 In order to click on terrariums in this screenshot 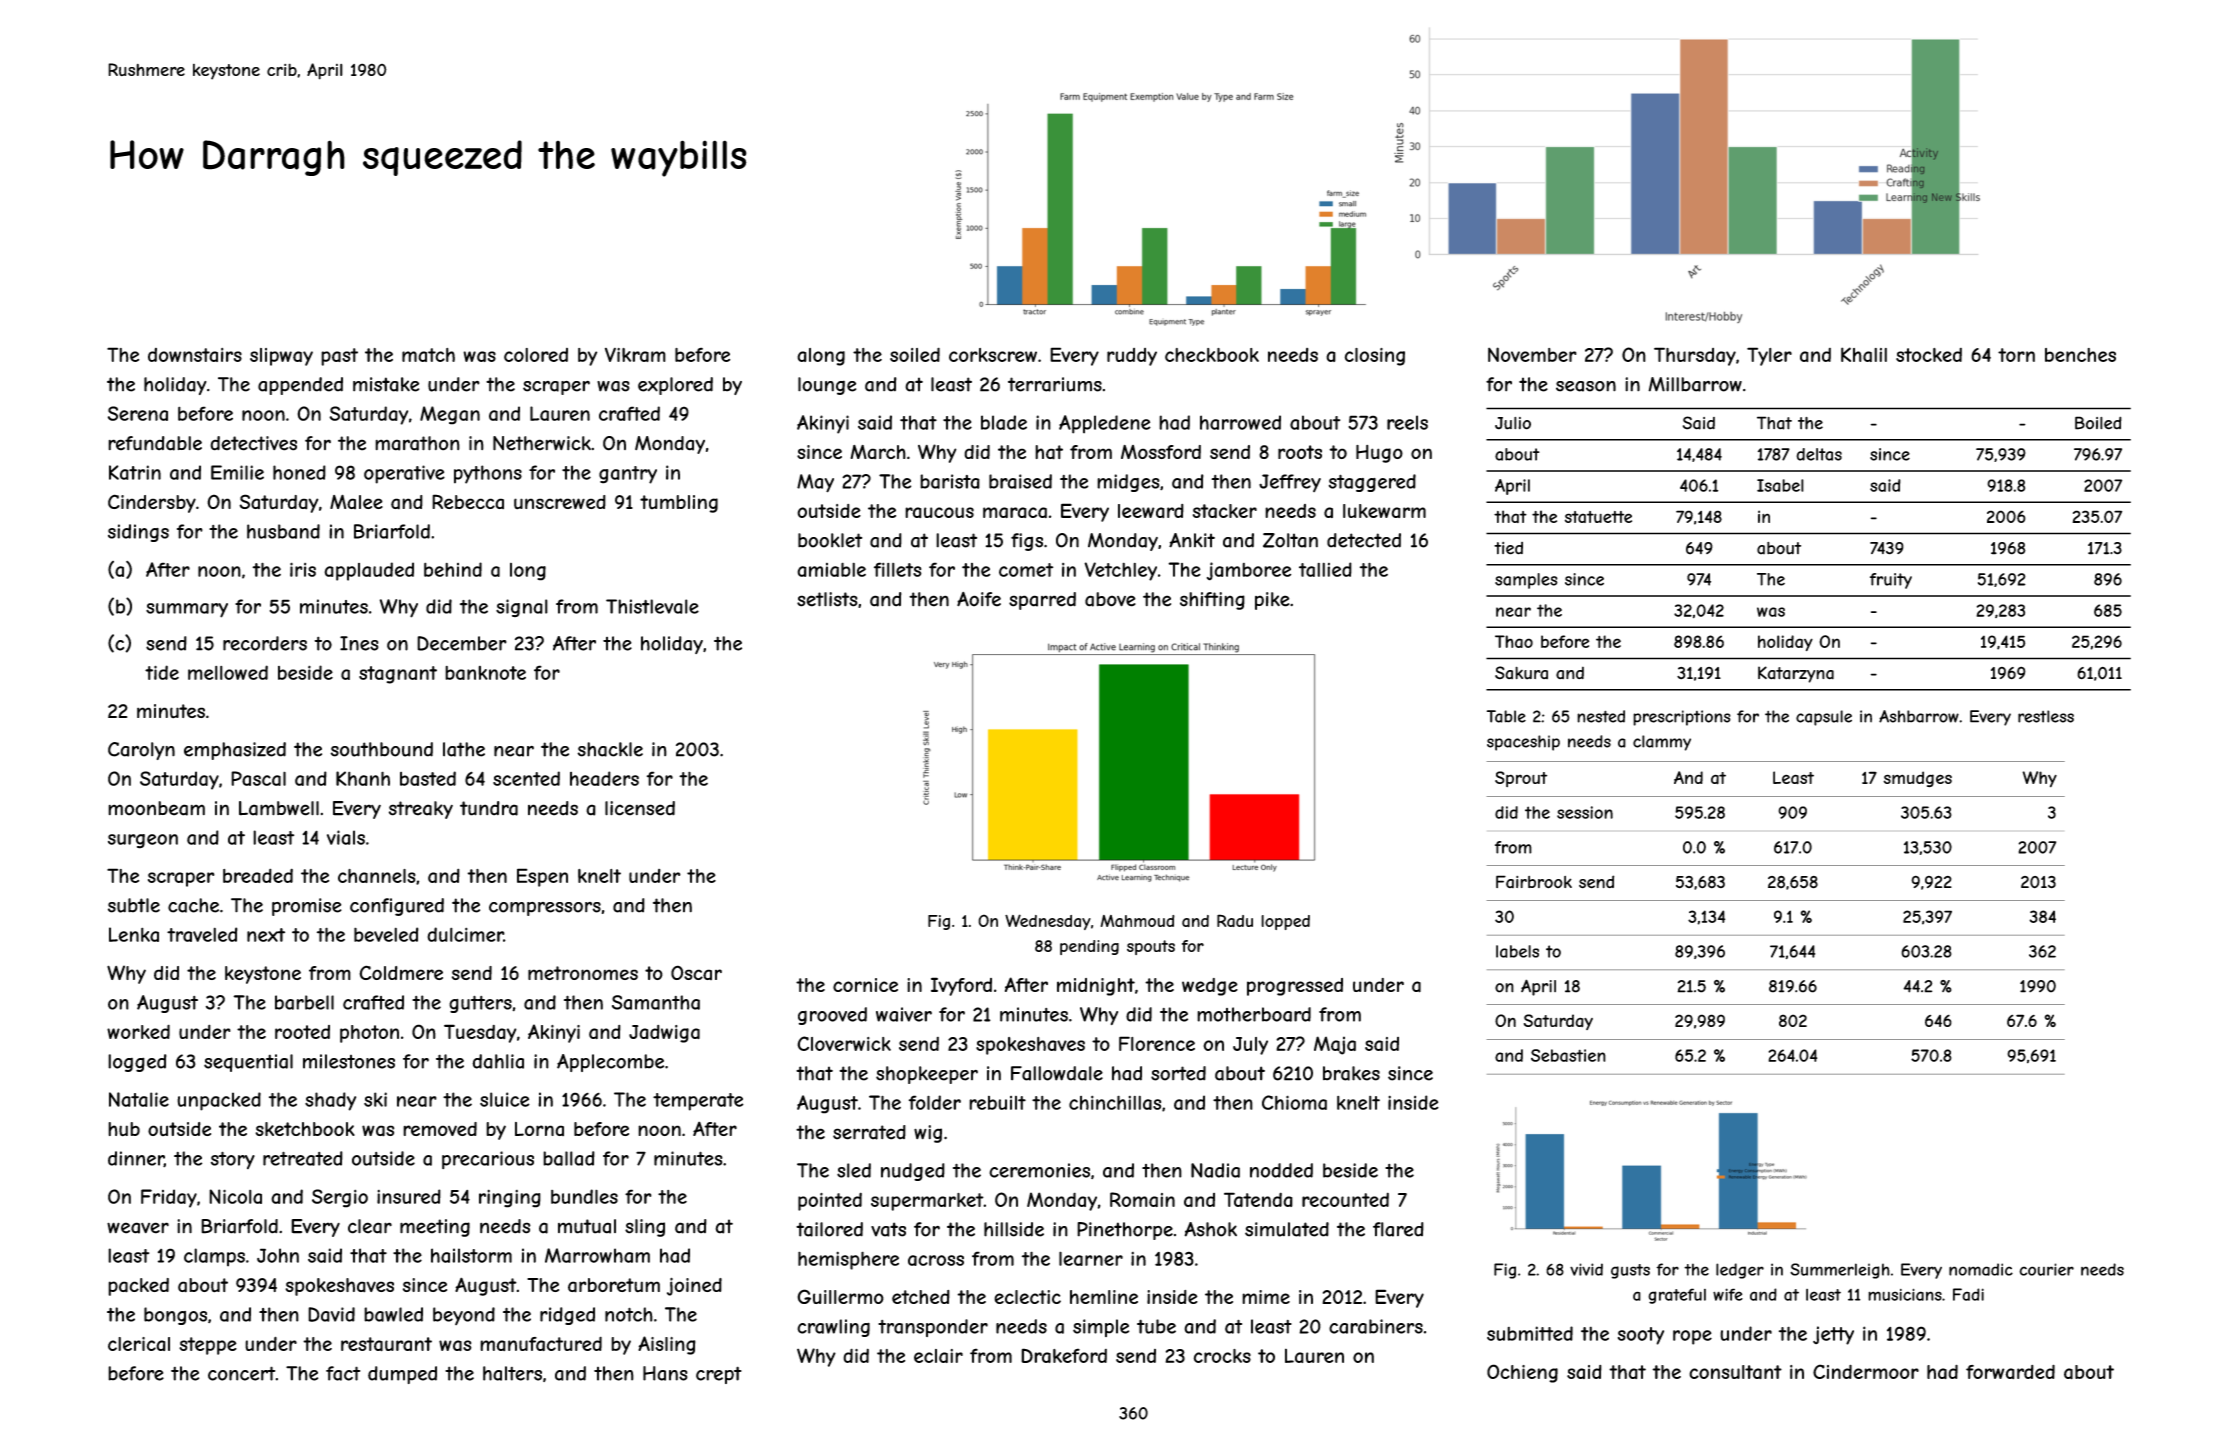, I will do `click(1055, 384)`.
